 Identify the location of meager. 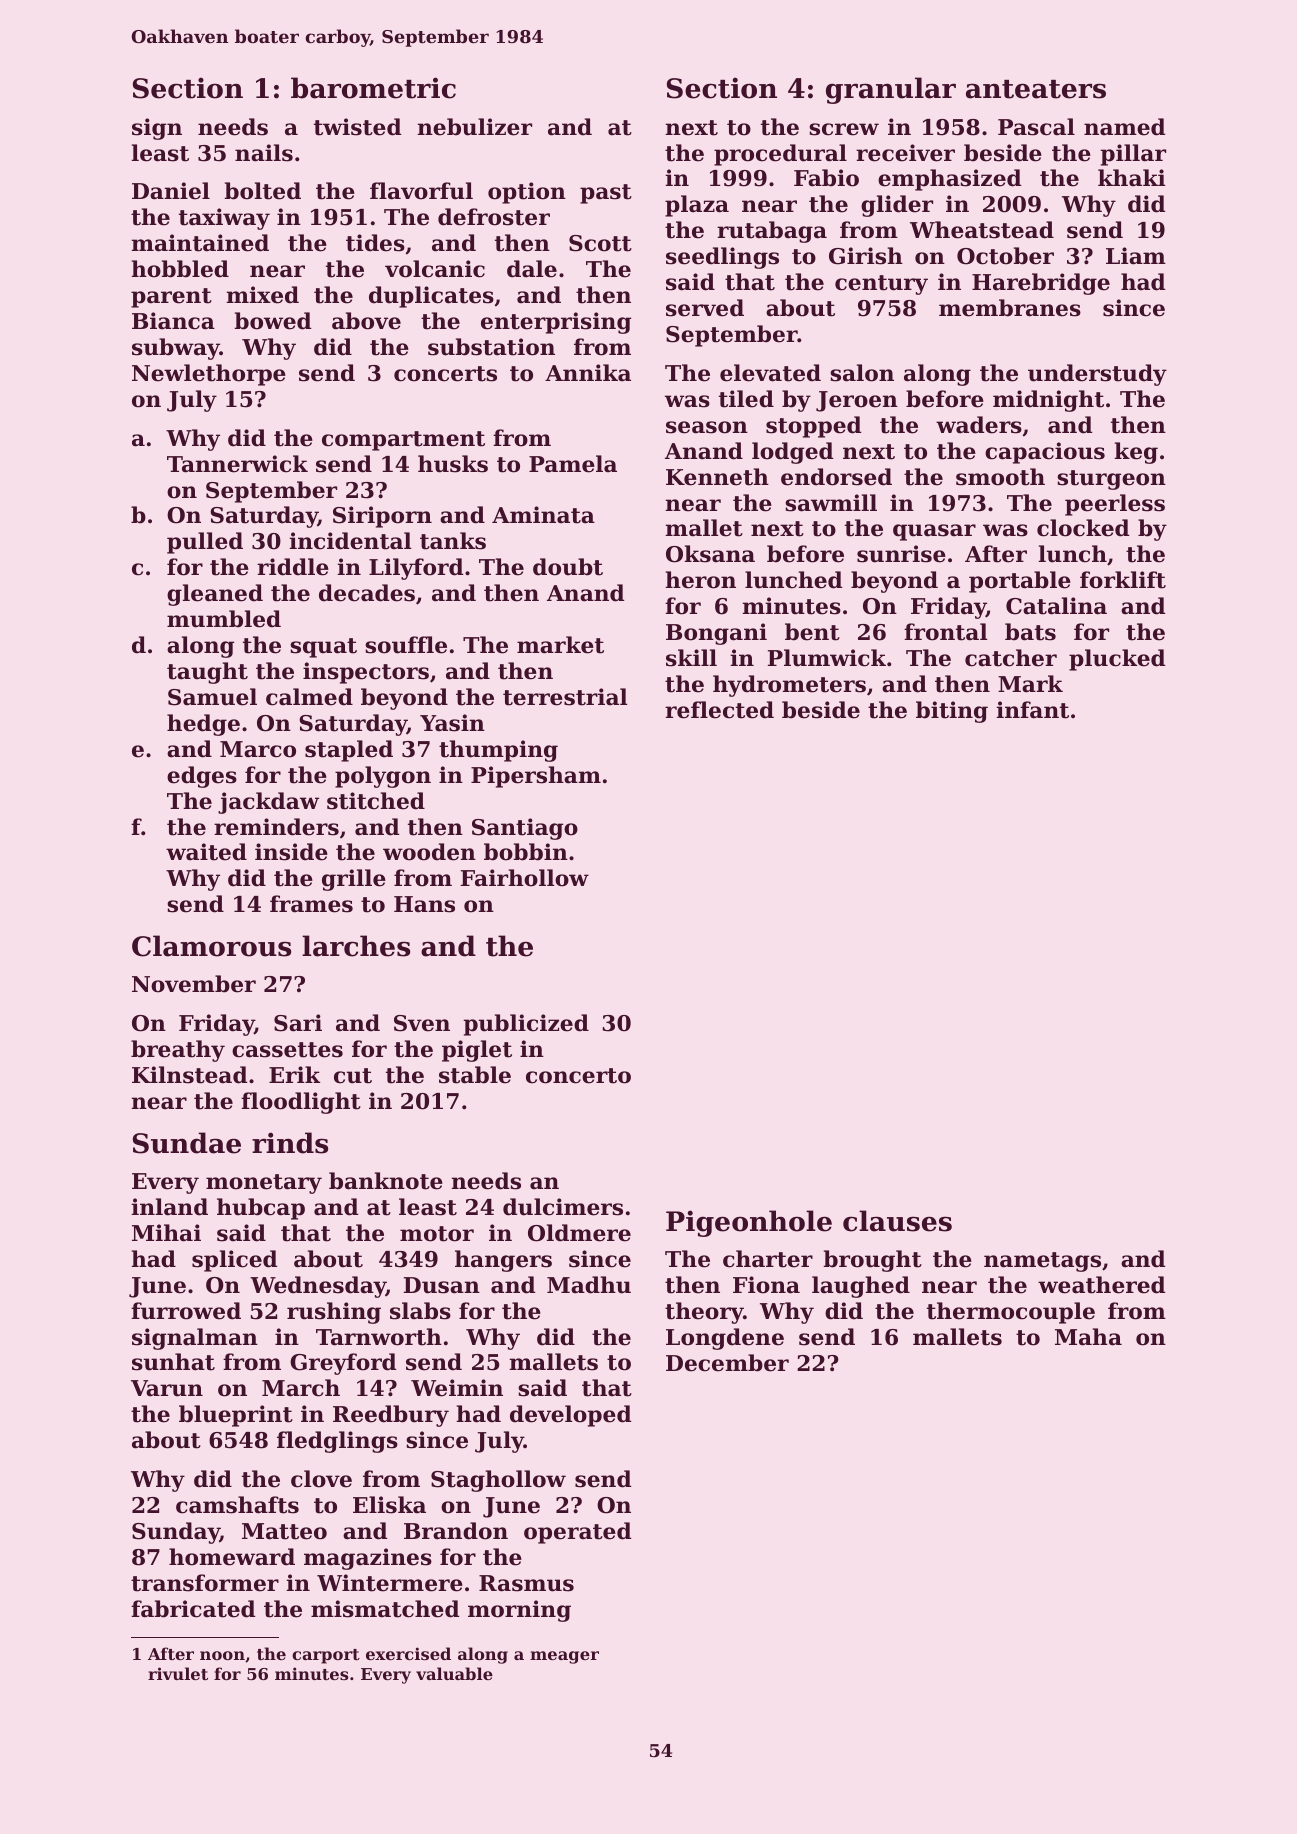
(564, 1657).
